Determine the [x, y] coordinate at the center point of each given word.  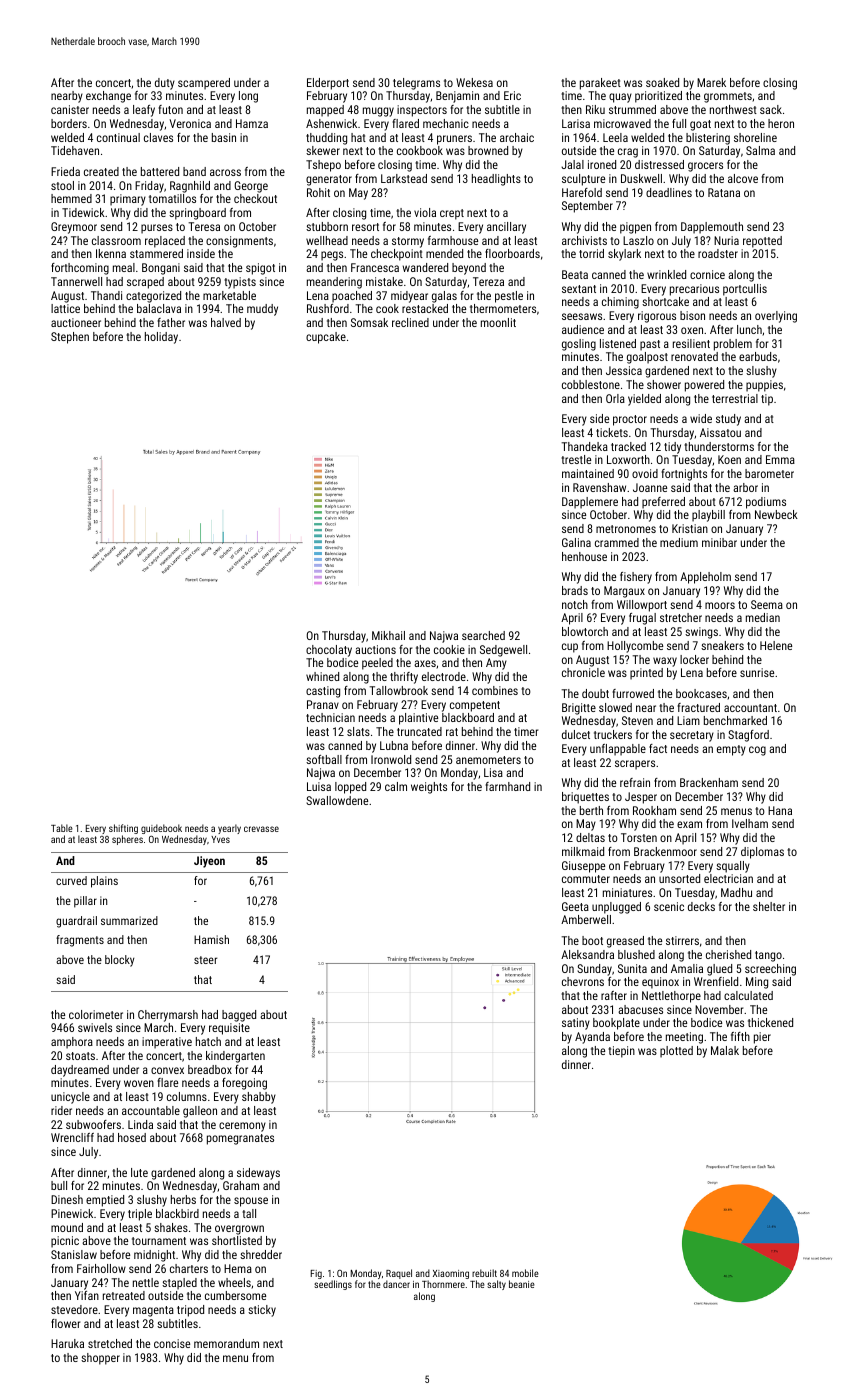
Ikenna [111, 253]
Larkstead [404, 178]
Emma [780, 459]
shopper [100, 1359]
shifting [123, 830]
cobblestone [591, 384]
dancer [396, 1284]
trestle [576, 459]
